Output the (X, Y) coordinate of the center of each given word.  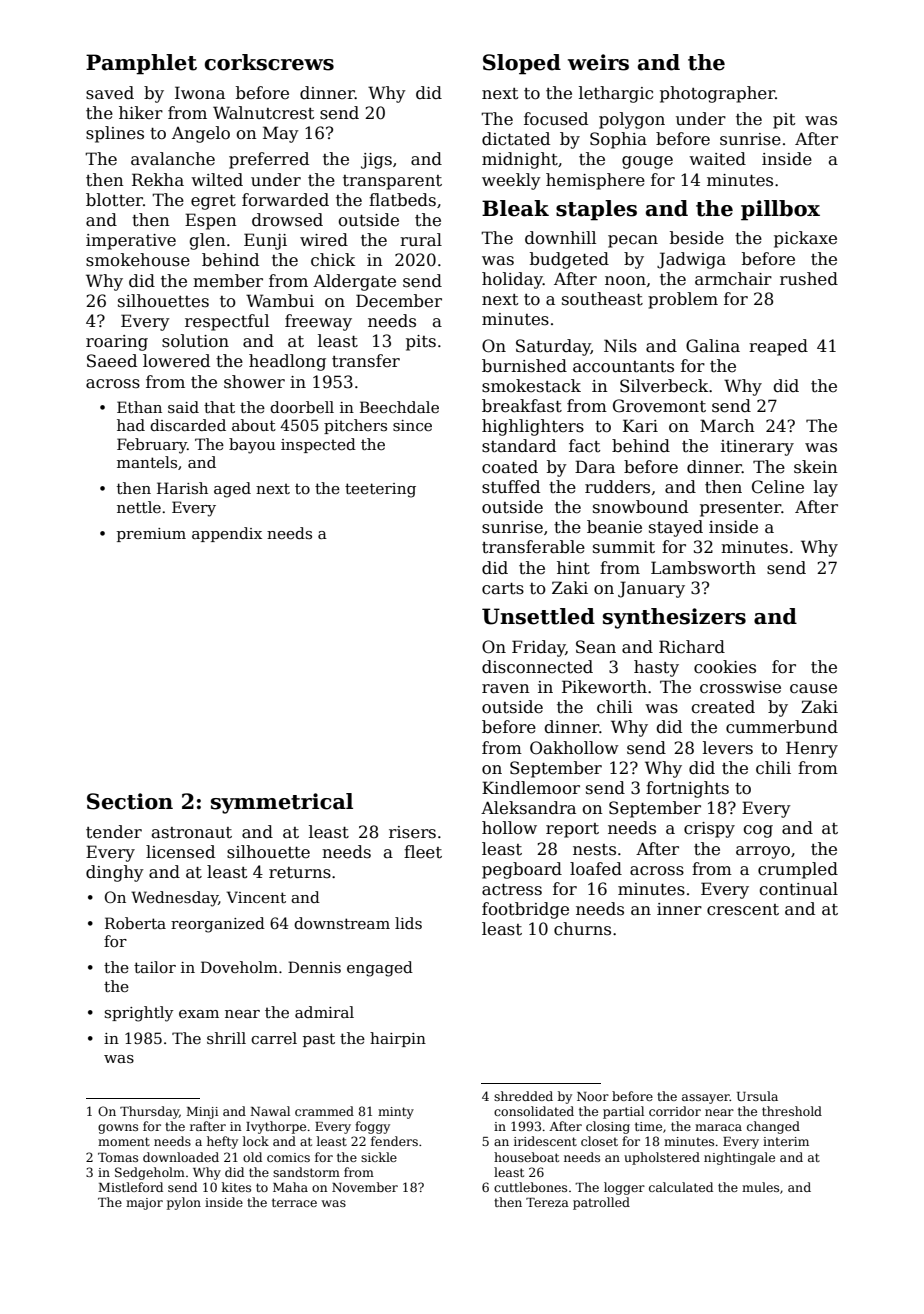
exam (199, 1014)
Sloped (522, 64)
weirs (598, 62)
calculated (681, 1187)
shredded (523, 1096)
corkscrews (269, 62)
